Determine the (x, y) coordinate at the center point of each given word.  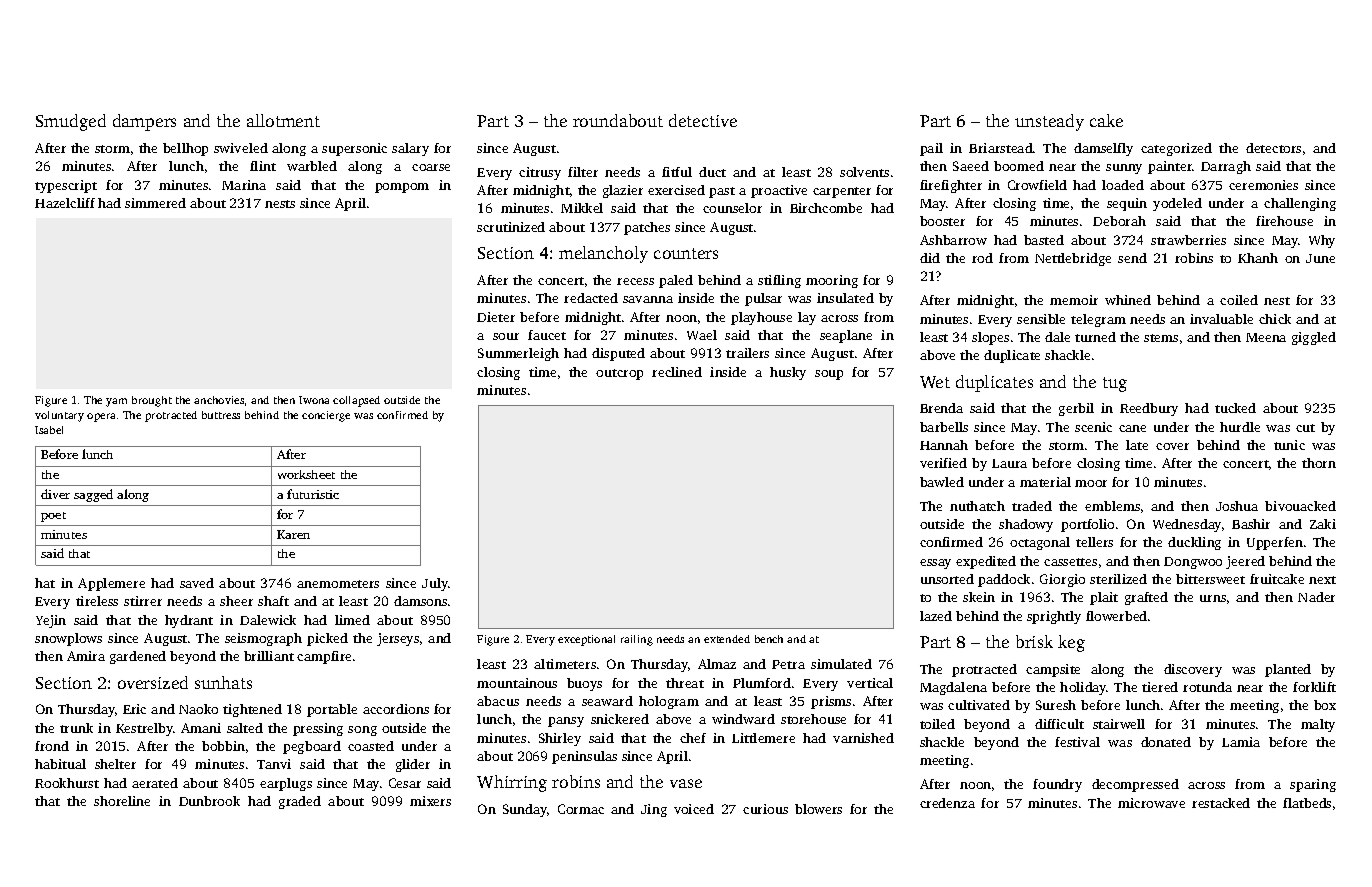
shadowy (1026, 525)
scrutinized (511, 227)
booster (942, 221)
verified (943, 463)
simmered (155, 203)
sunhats (223, 682)
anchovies (219, 400)
